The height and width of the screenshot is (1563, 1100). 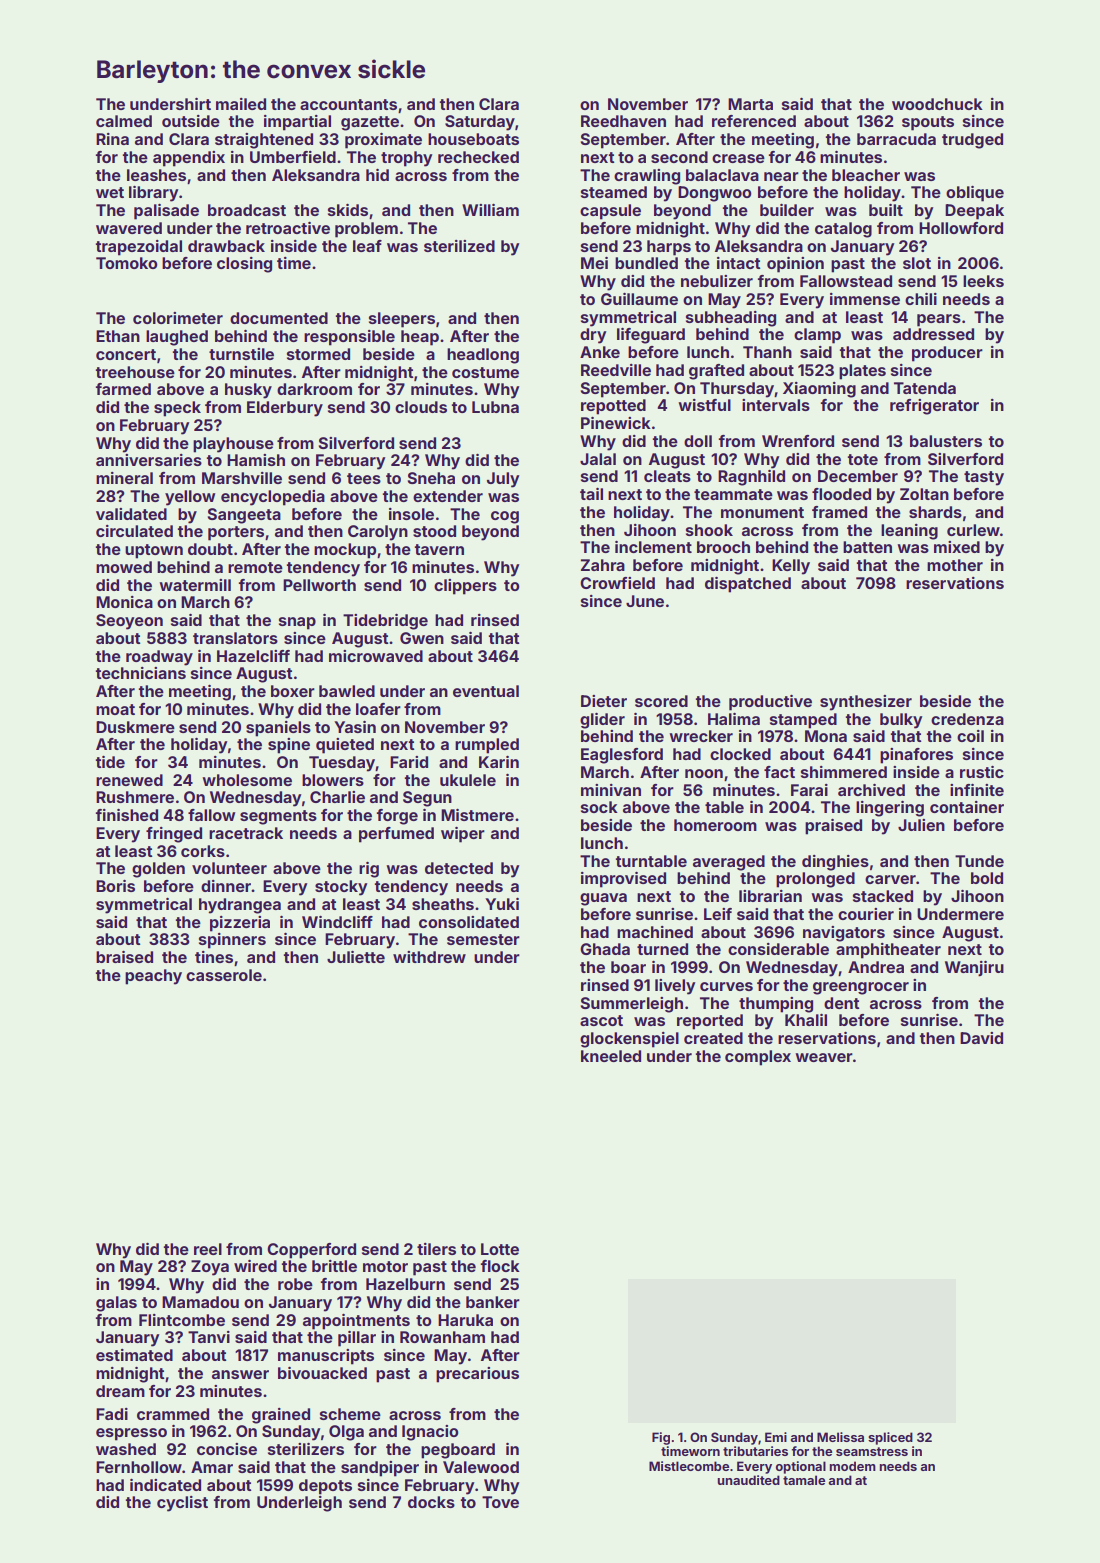 I want to click on Tove, so click(x=500, y=1502).
